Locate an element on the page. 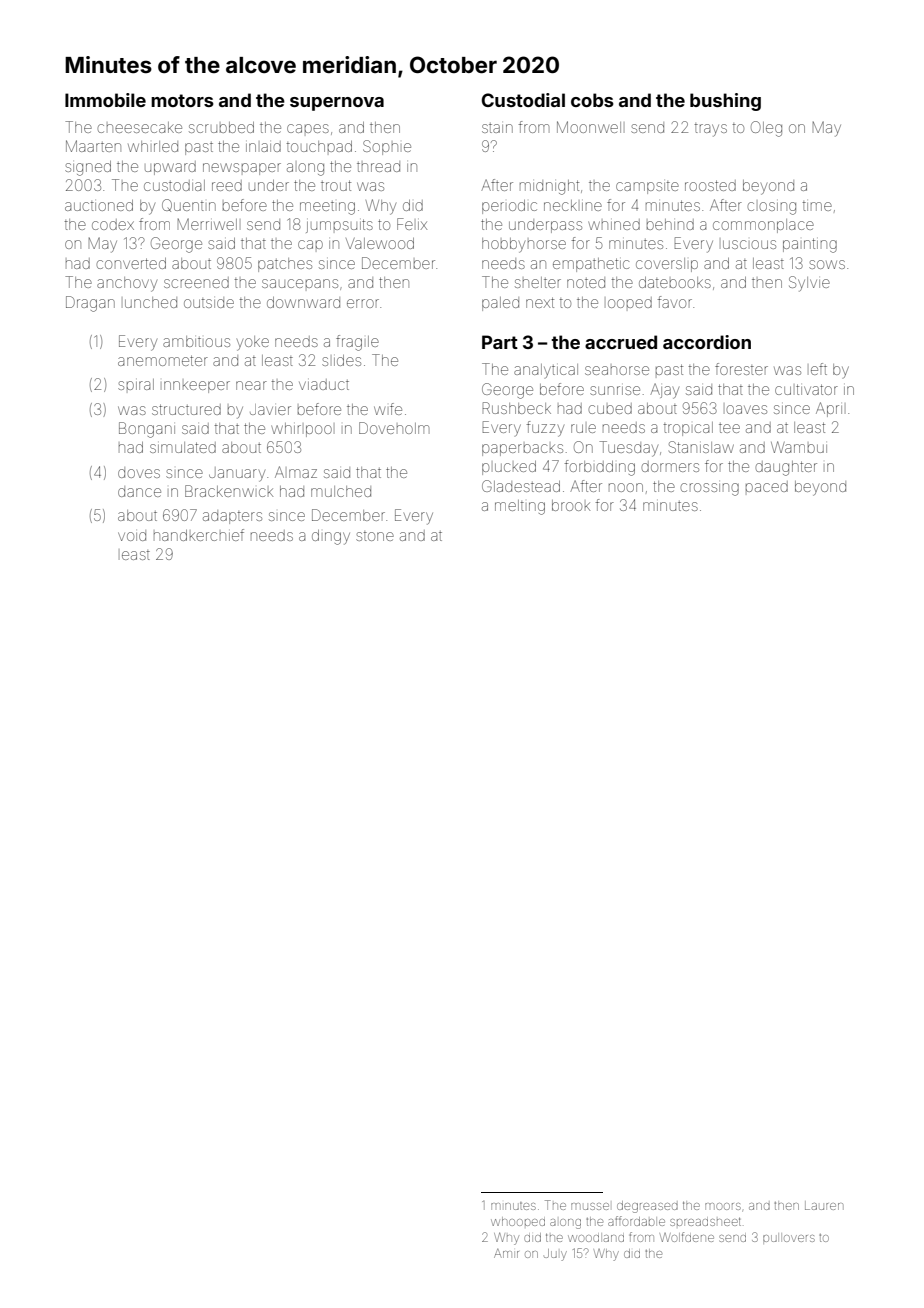 This document has height=1308, width=924. noon is located at coordinates (626, 487).
